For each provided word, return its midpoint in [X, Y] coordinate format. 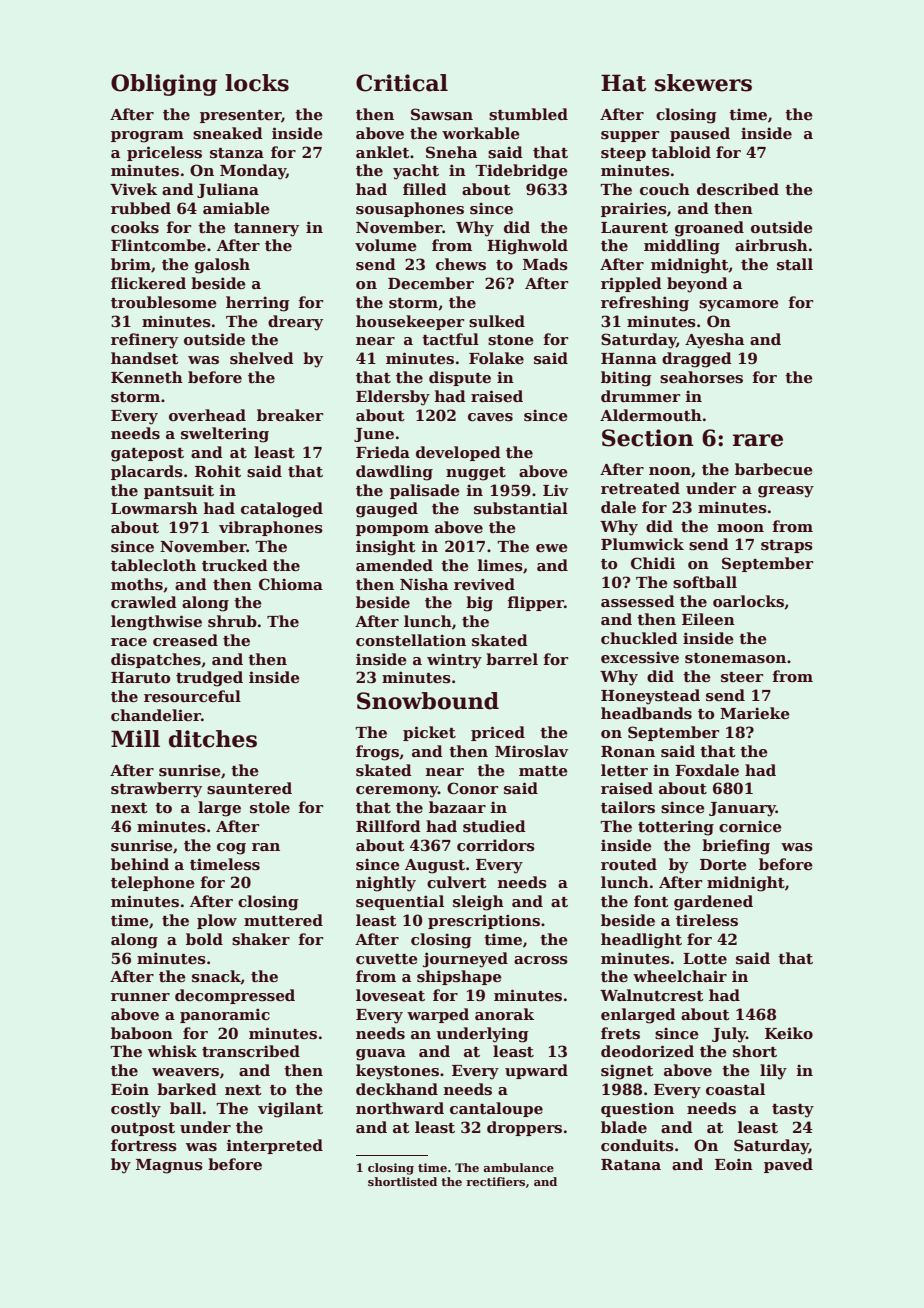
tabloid [681, 152]
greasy [786, 492]
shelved [262, 358]
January [742, 809]
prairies [634, 209]
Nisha [424, 584]
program [147, 137]
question [637, 1109]
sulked [497, 321]
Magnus [169, 1166]
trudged [209, 679]
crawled [144, 602]
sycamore [739, 306]
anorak [504, 1014]
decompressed [235, 996]
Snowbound [428, 701]
